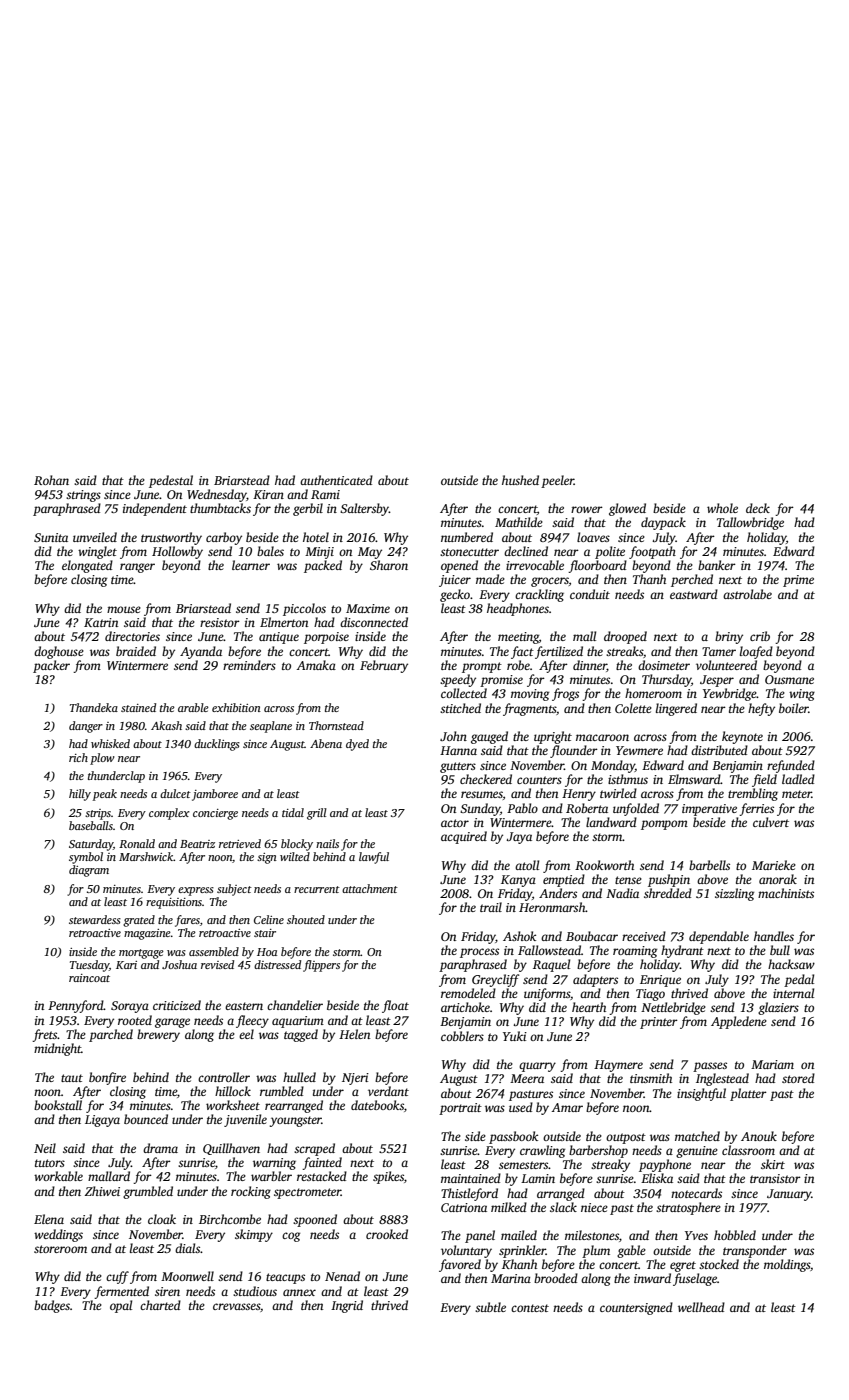 This image has height=1400, width=849. What do you see at coordinates (518, 638) in the image?
I see `meeting` at bounding box center [518, 638].
